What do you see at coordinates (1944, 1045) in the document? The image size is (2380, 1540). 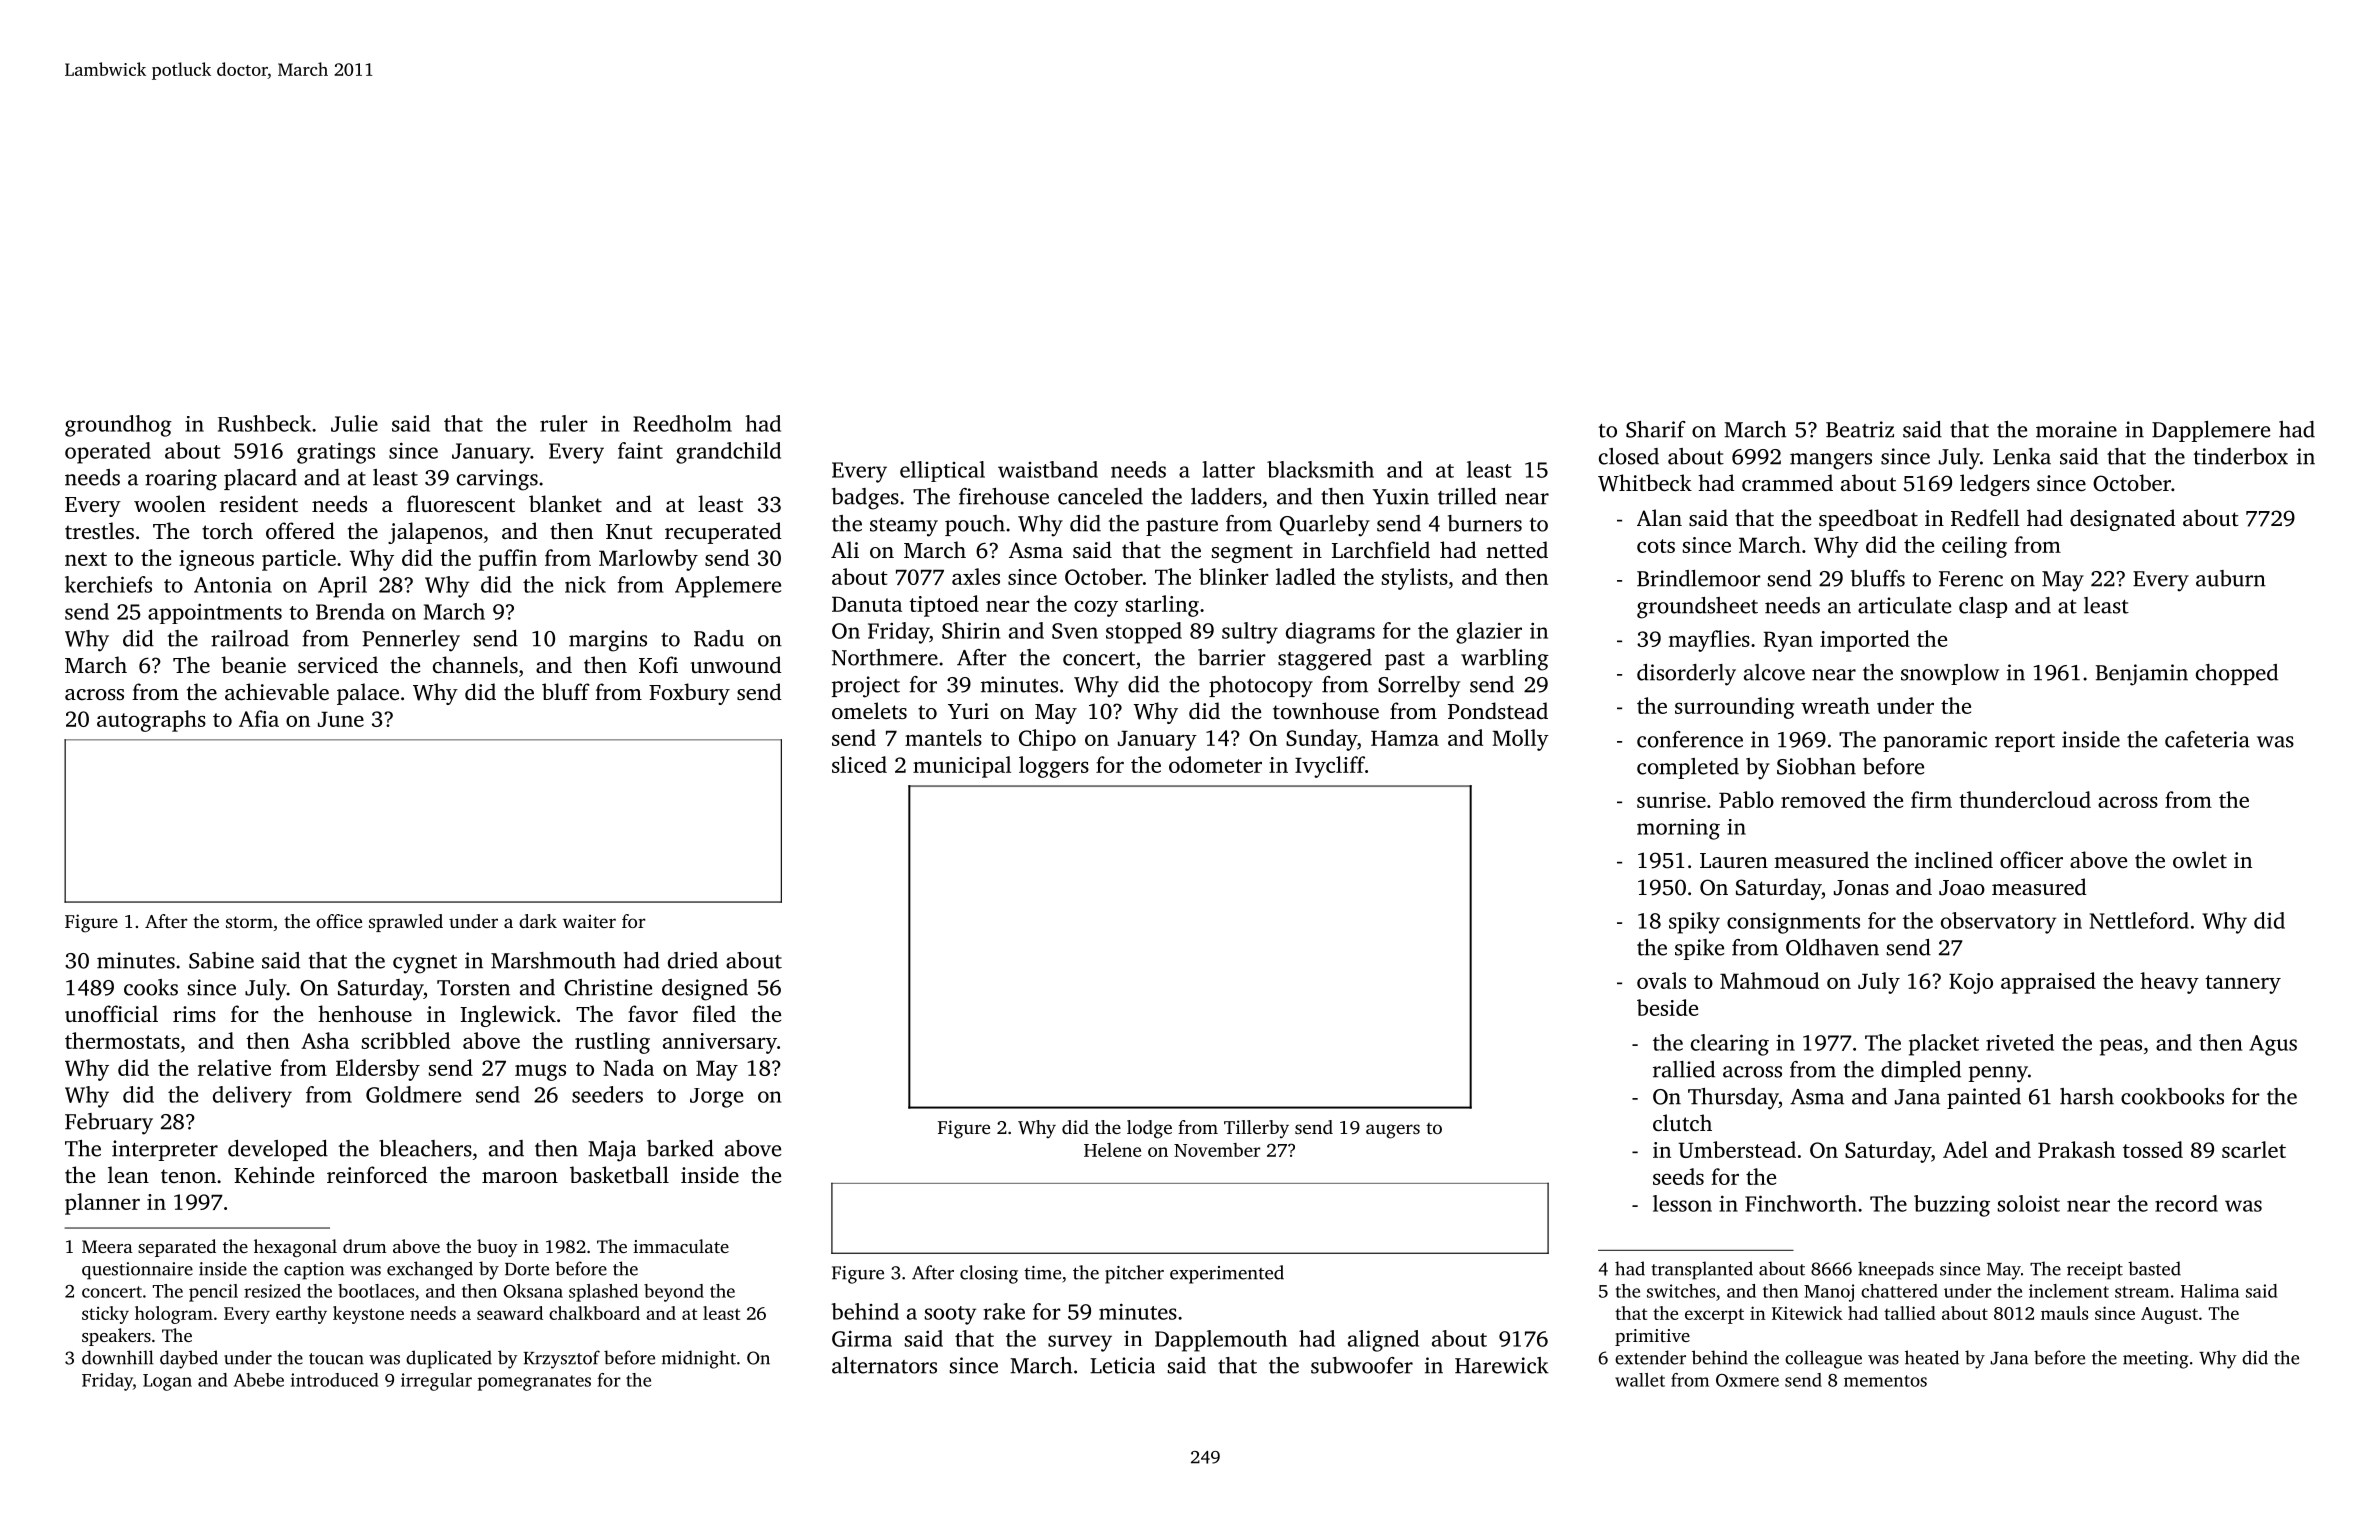 I see `placket` at bounding box center [1944, 1045].
